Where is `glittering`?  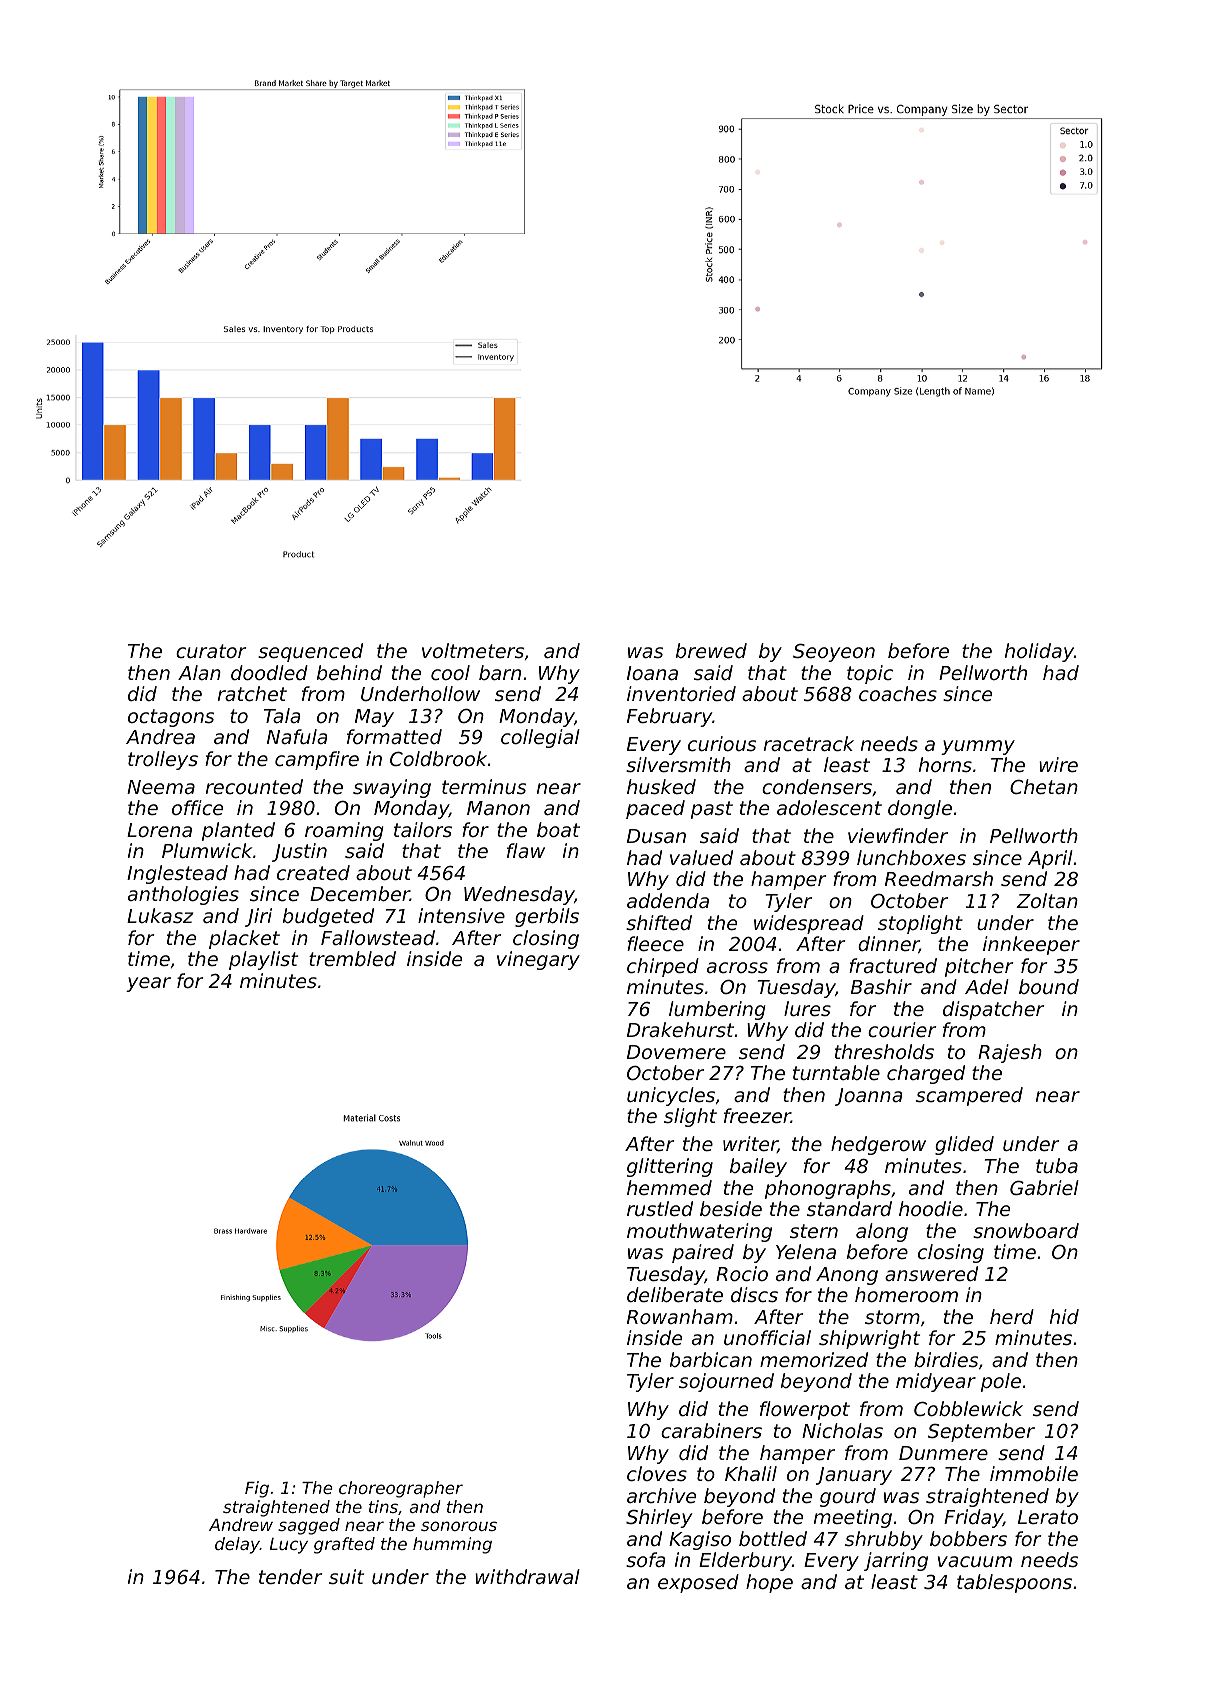
glittering is located at coordinates (670, 1167).
